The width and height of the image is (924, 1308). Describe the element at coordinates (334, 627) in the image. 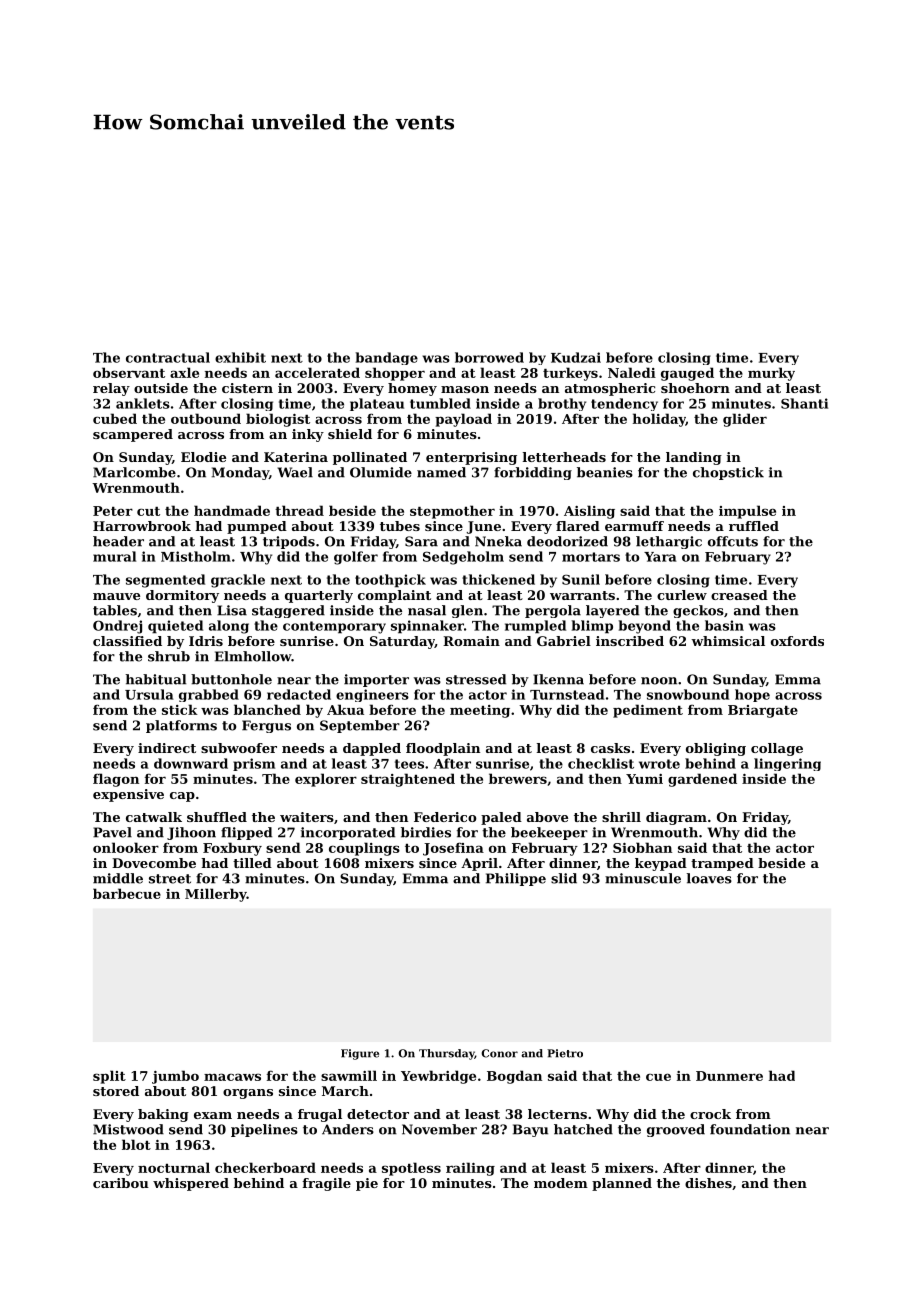

I see `contemporary` at that location.
